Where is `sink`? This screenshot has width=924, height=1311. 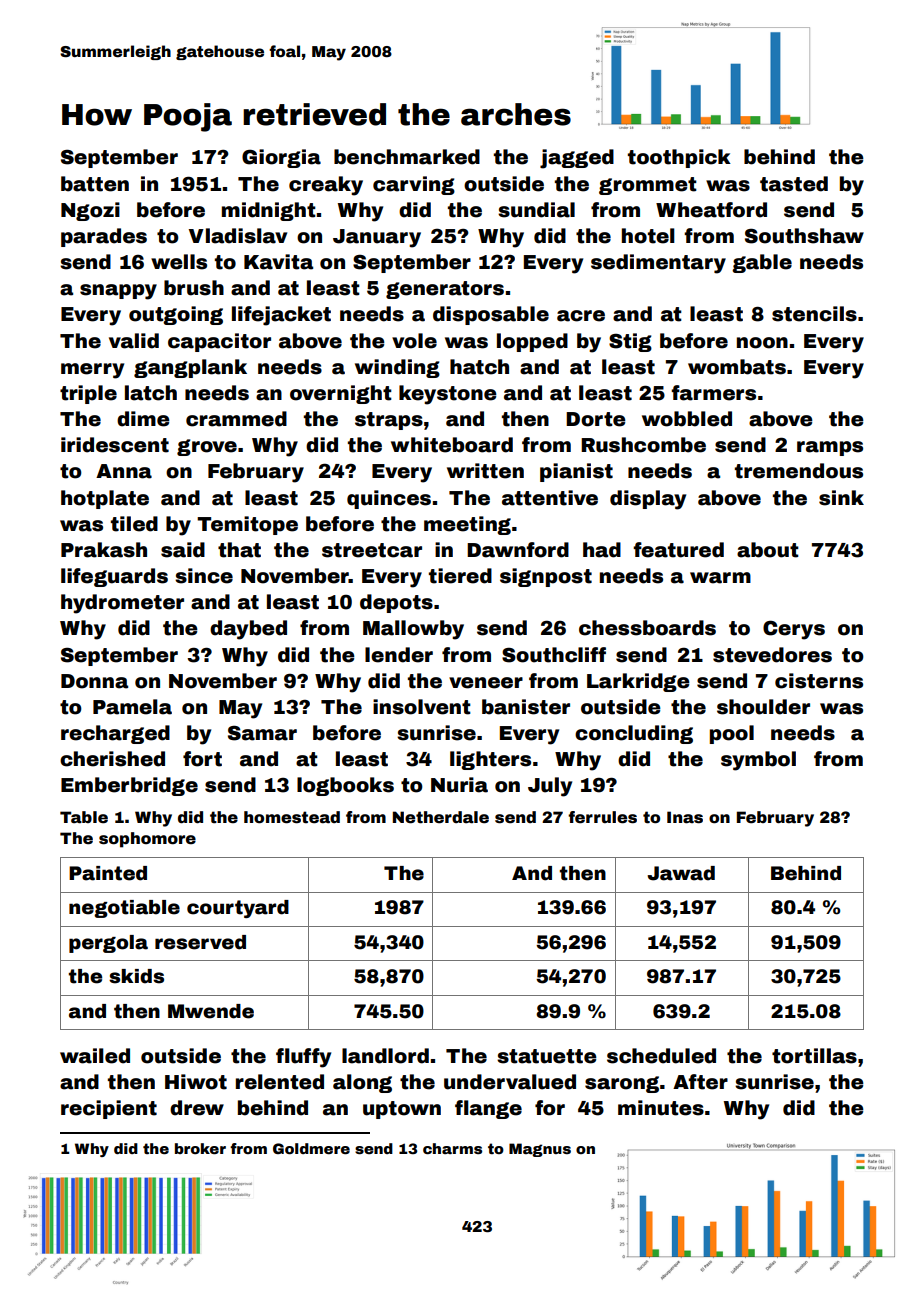 sink is located at coordinates (841, 498).
